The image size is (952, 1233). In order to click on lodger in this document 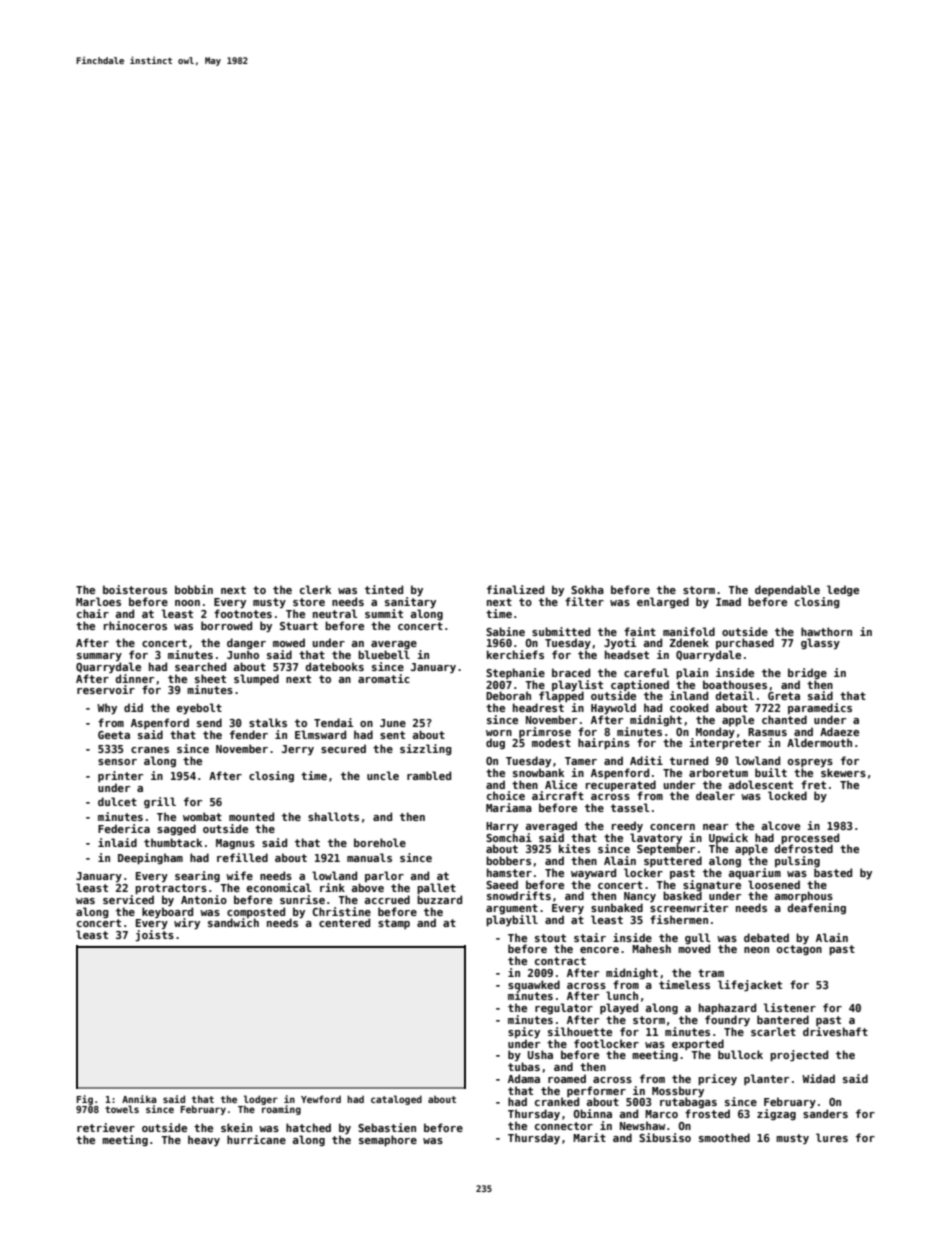, I will do `click(261, 1100)`.
